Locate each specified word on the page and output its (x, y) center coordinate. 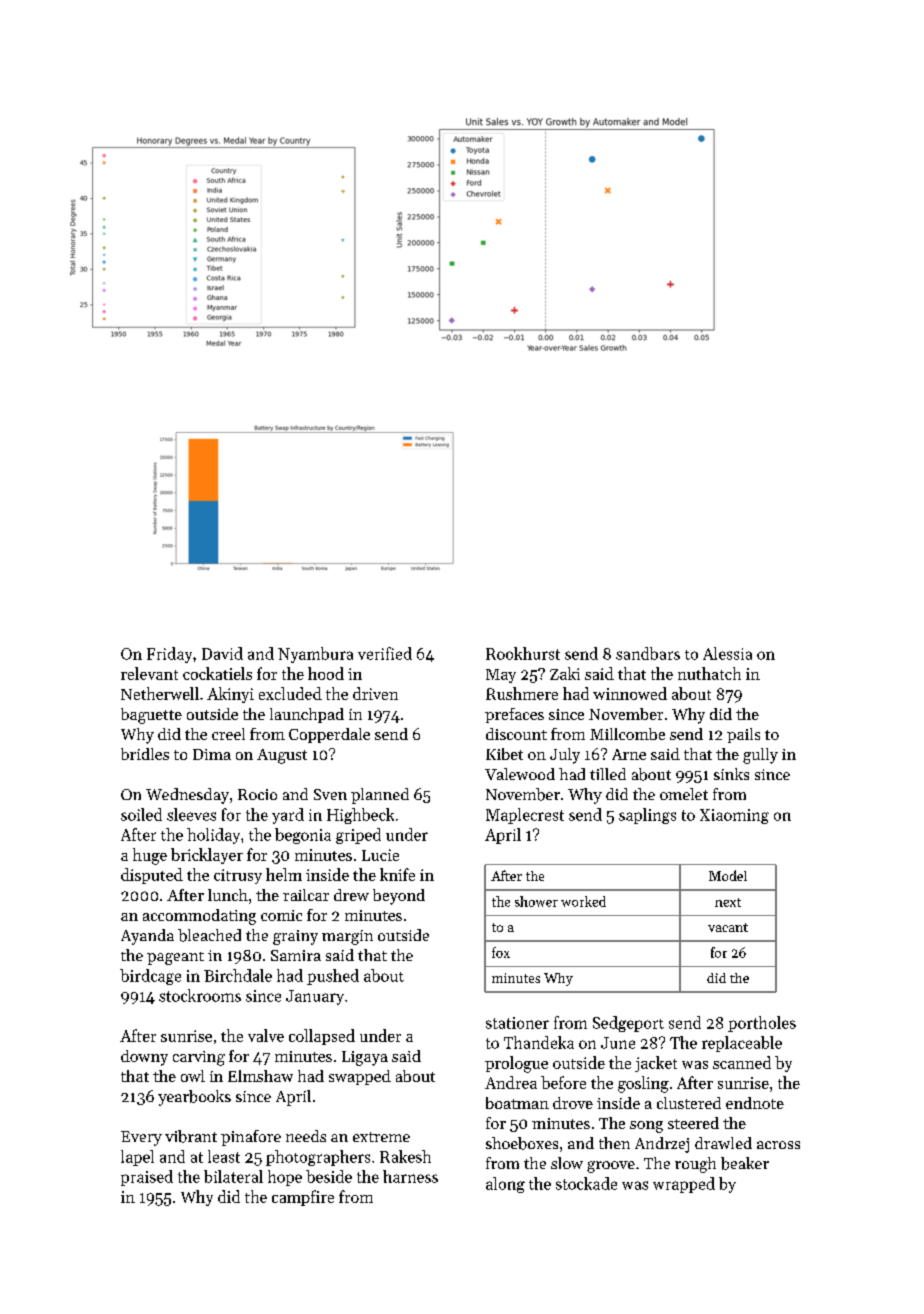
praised (147, 1178)
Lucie (380, 855)
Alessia (727, 653)
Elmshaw (260, 1076)
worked (583, 901)
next (728, 902)
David (222, 653)
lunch (228, 895)
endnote (755, 1103)
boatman (517, 1103)
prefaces (514, 715)
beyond (399, 897)
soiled (141, 814)
